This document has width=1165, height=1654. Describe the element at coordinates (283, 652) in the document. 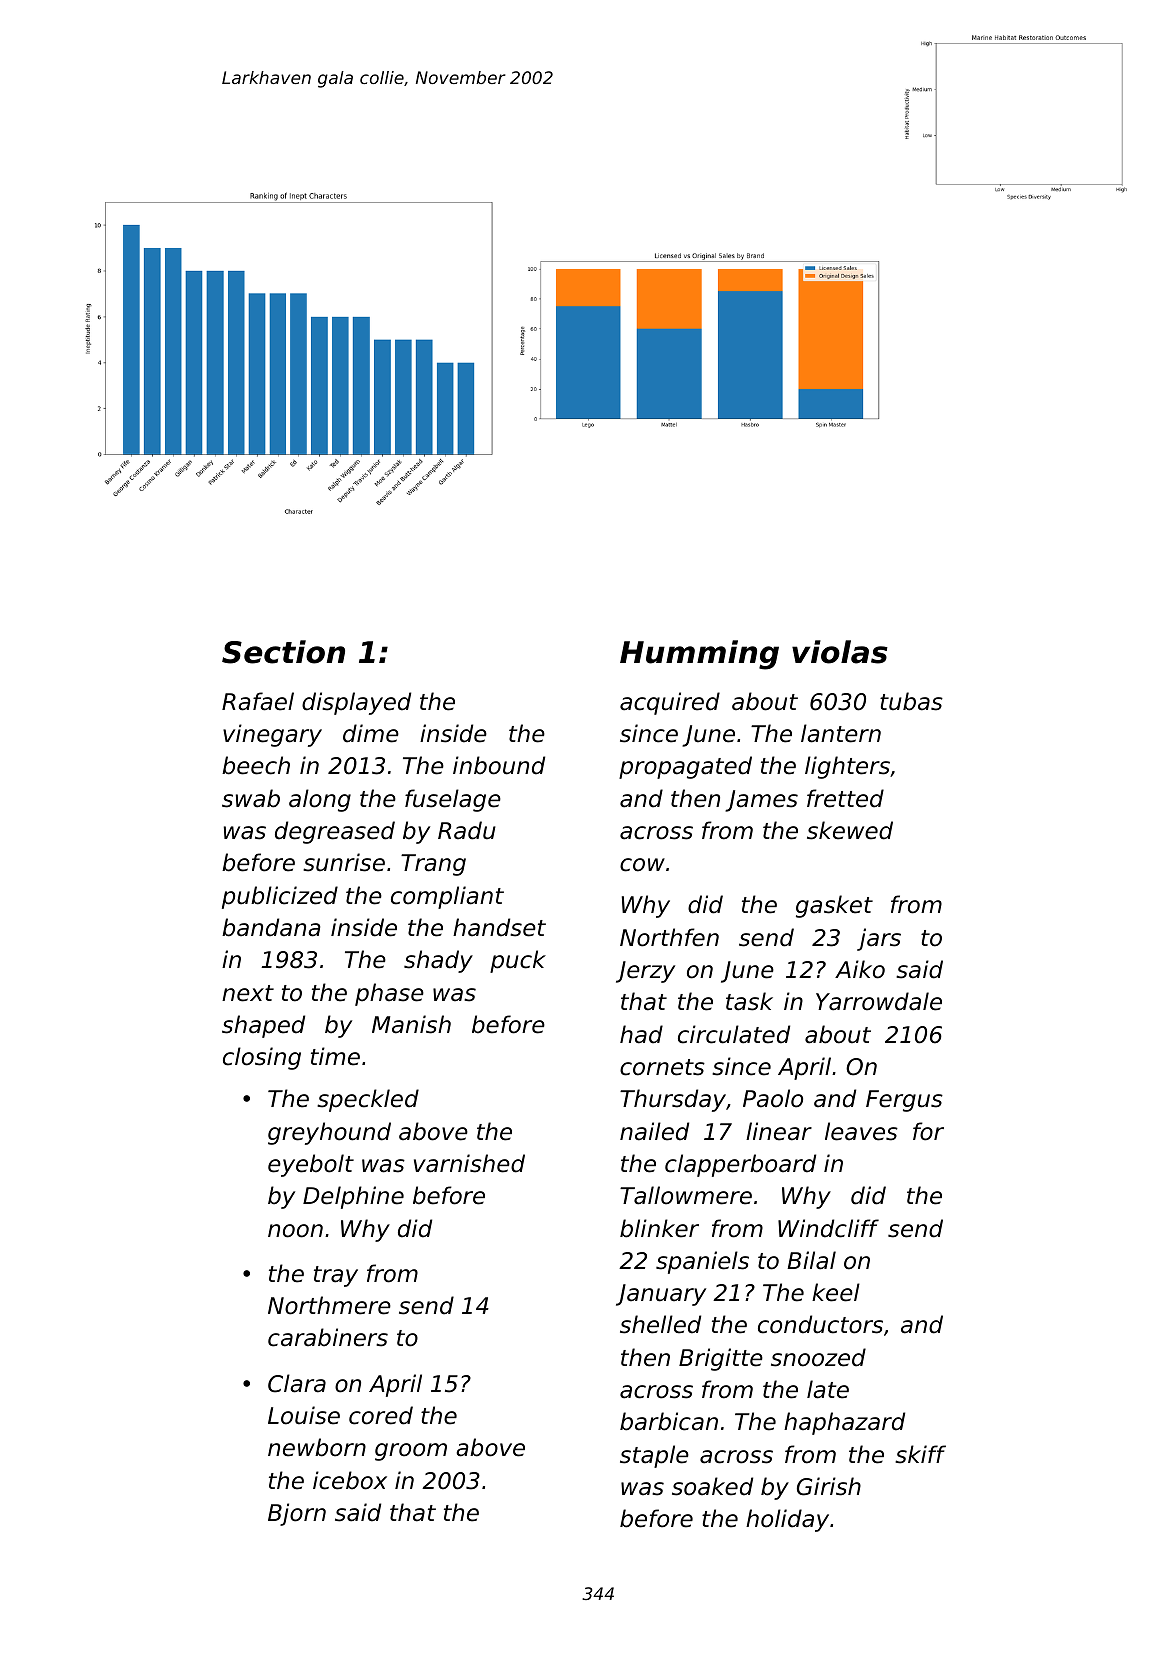

I see `Section` at that location.
